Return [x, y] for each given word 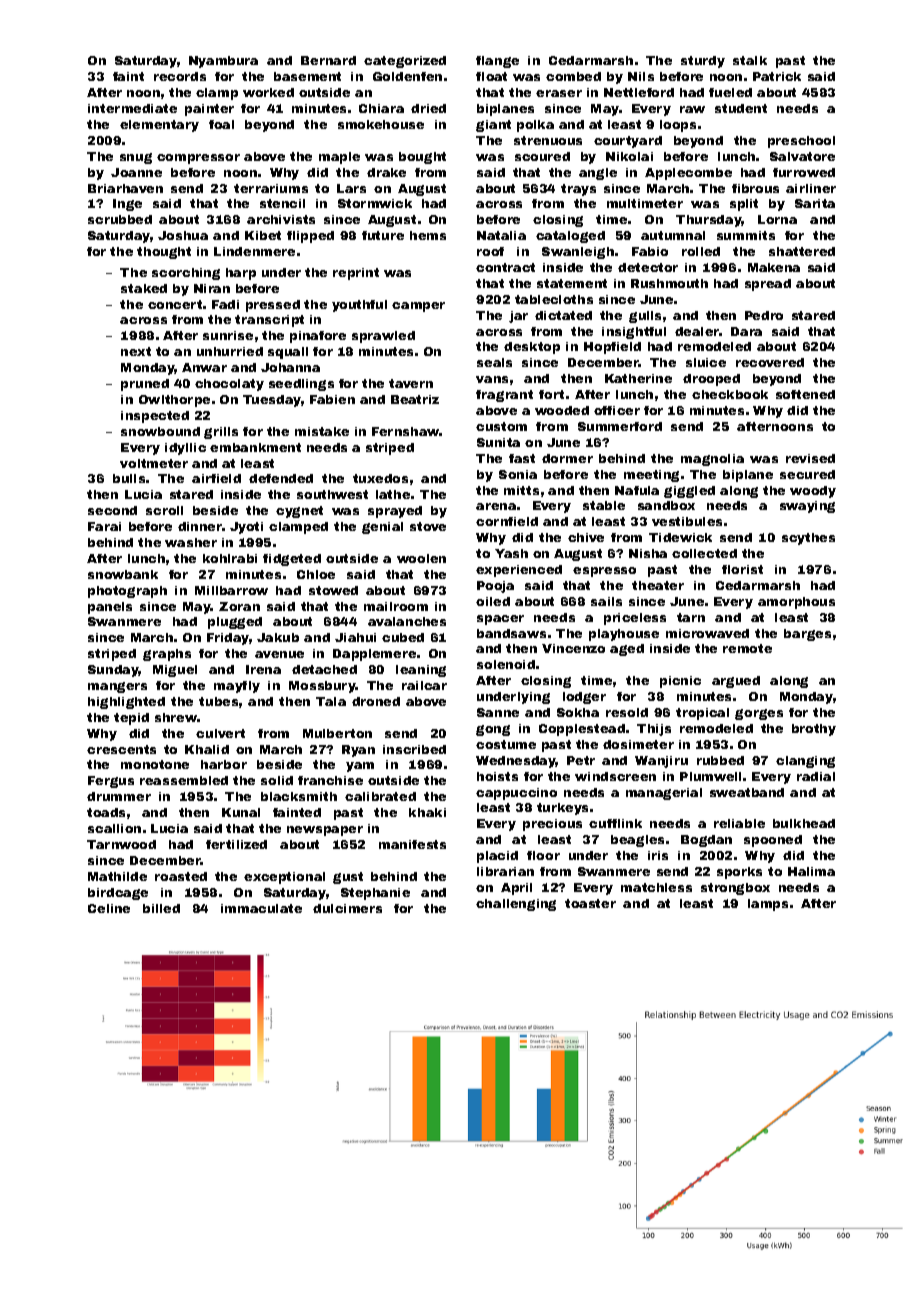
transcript [269, 321]
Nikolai [629, 156]
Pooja [495, 587]
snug [136, 158]
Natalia [501, 235]
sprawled [383, 337]
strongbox [735, 889]
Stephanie [375, 894]
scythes [808, 539]
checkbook [730, 394]
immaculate [261, 908]
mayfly [237, 687]
